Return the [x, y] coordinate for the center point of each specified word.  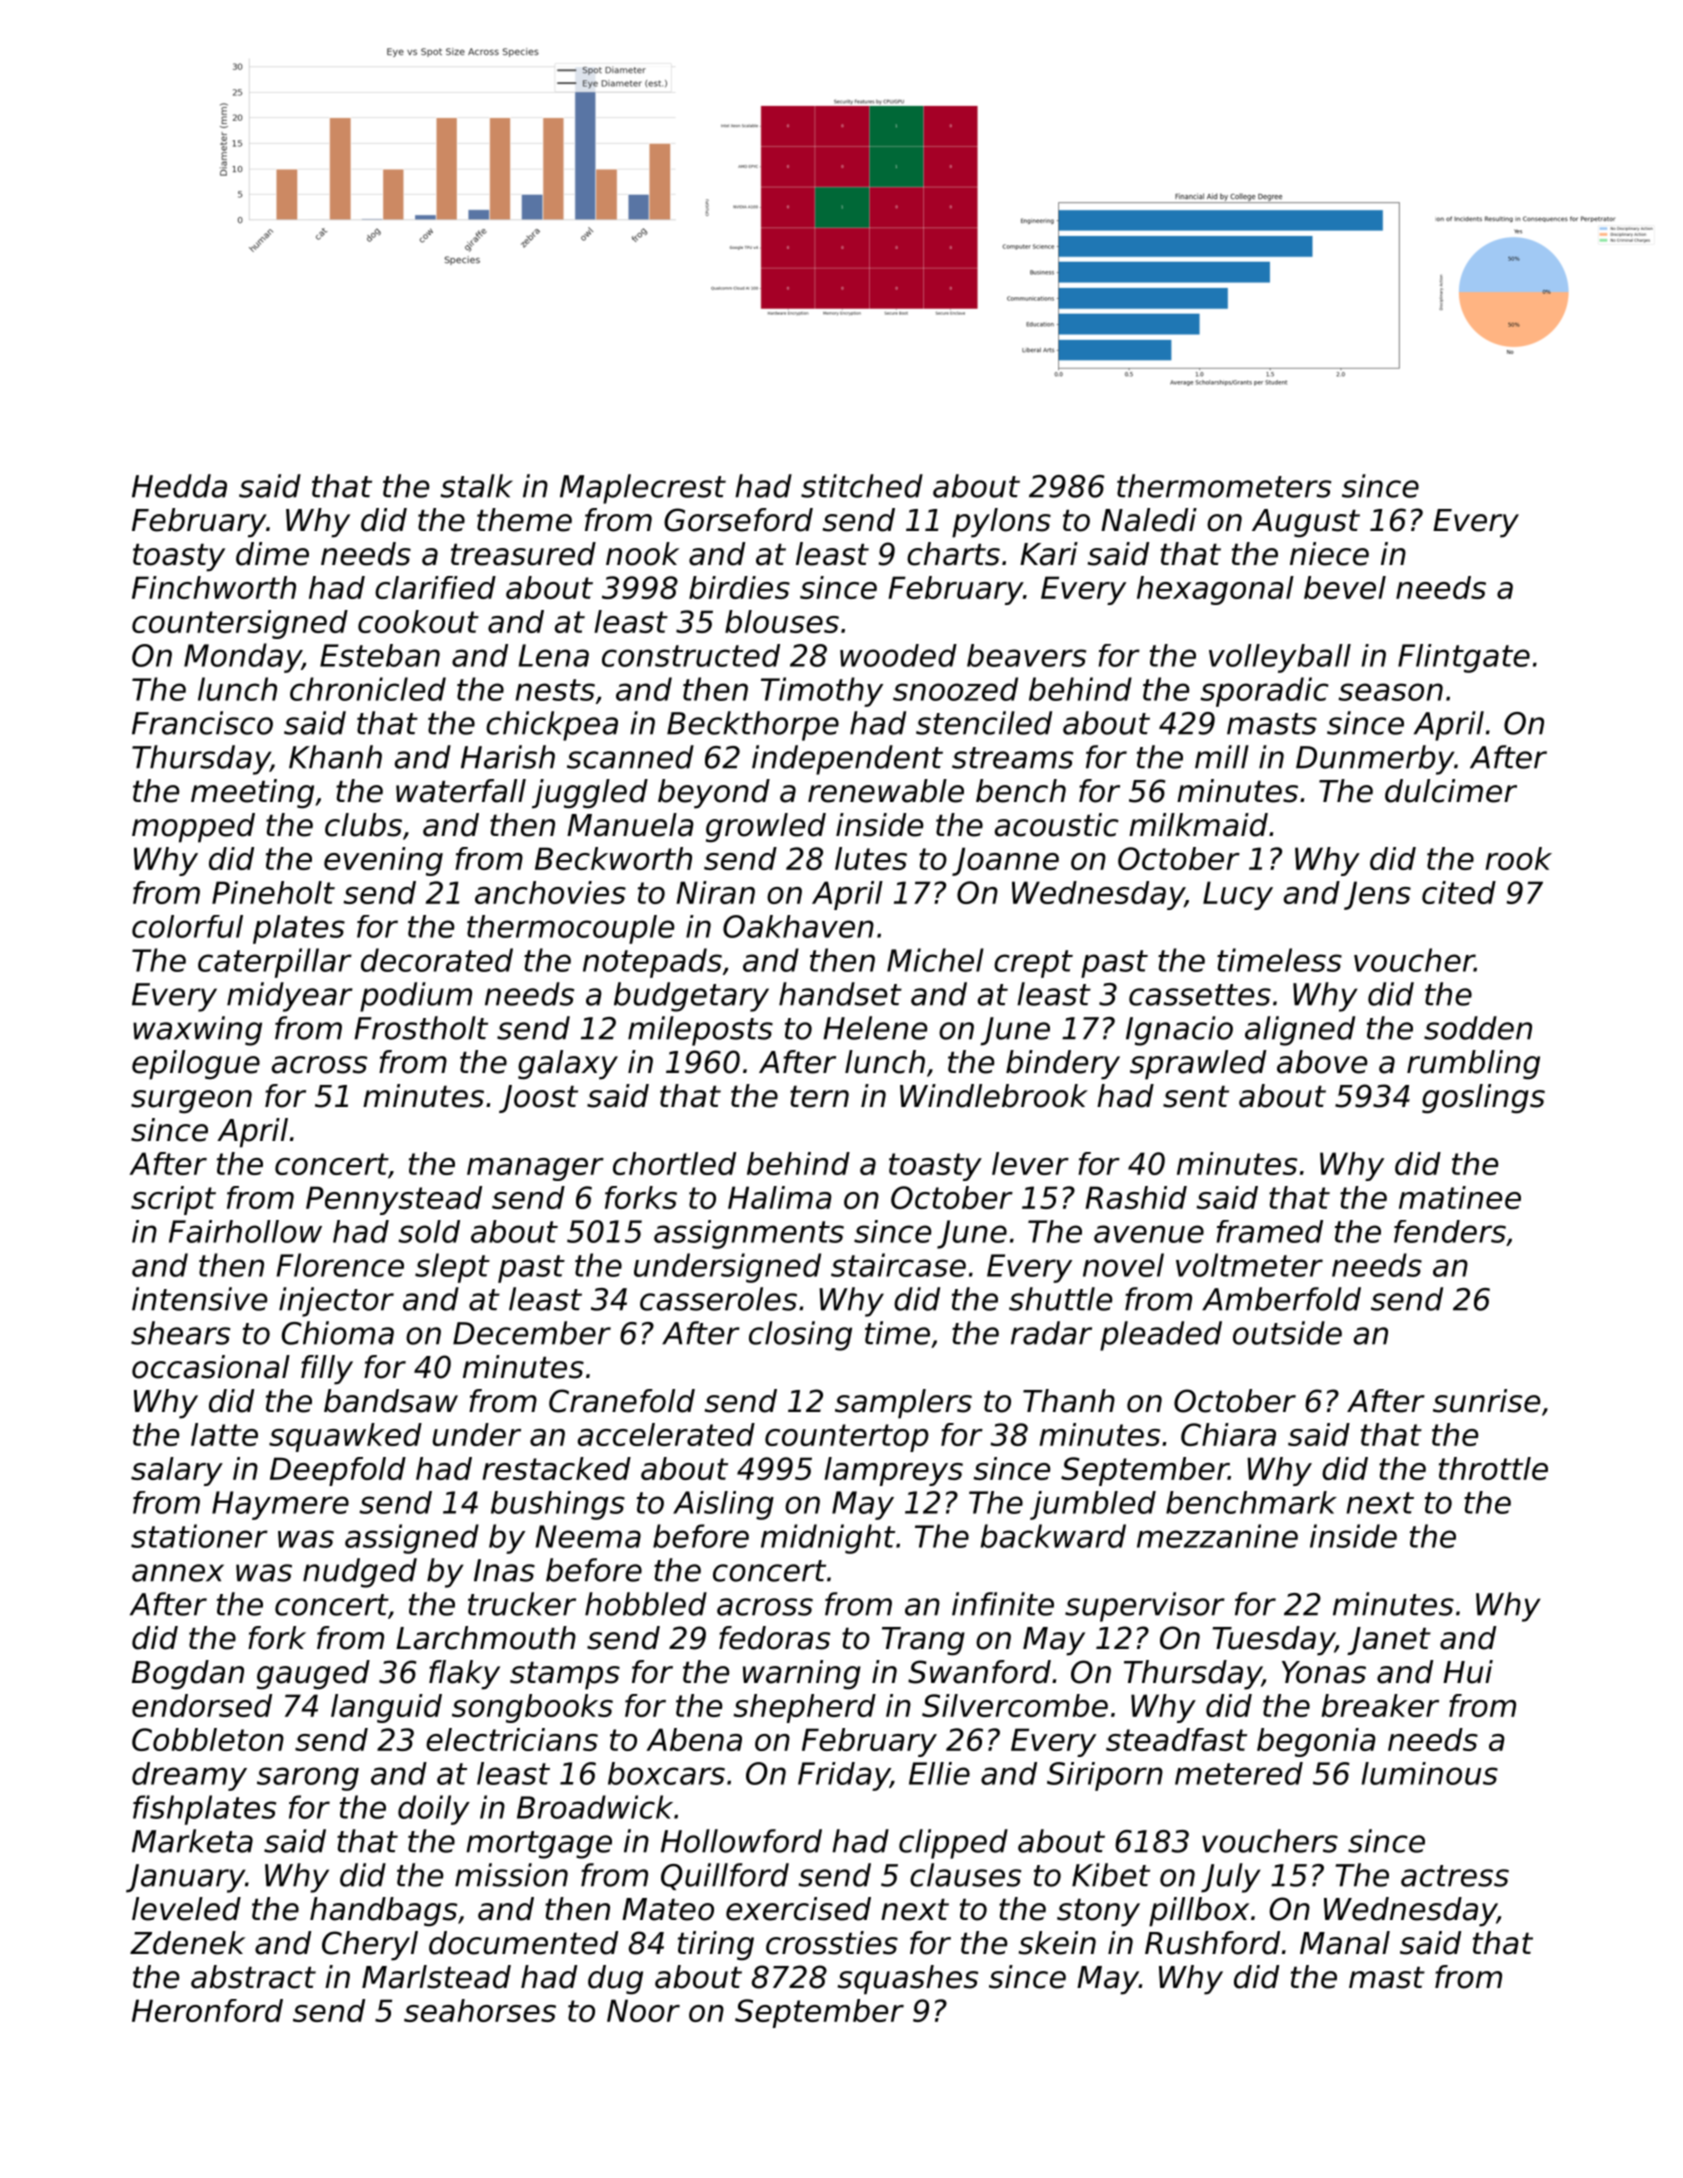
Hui [1468, 1672]
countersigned [240, 624]
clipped [953, 1844]
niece [1329, 554]
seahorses [480, 2010]
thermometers [1224, 486]
